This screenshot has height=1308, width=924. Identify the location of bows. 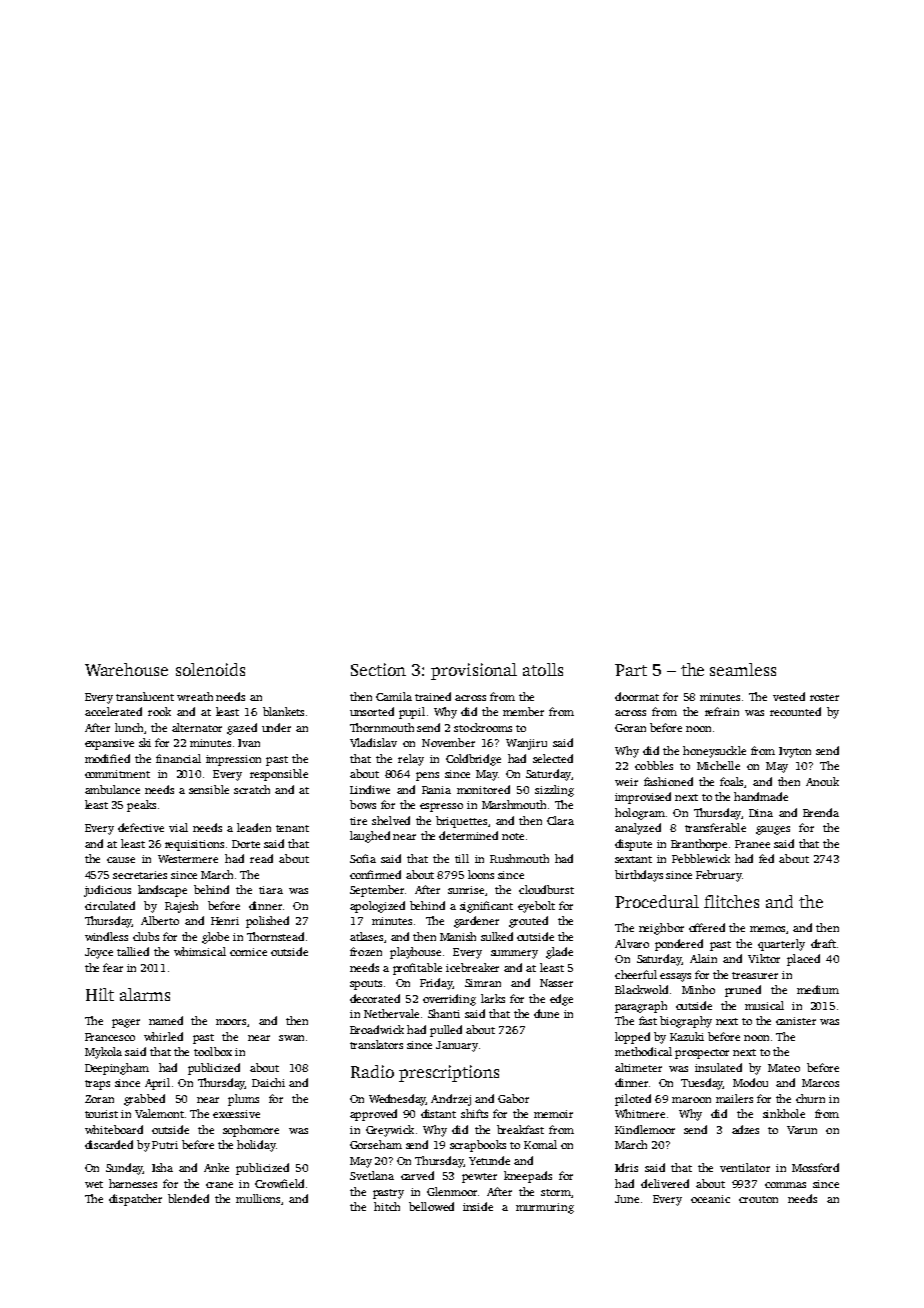
(363, 804).
